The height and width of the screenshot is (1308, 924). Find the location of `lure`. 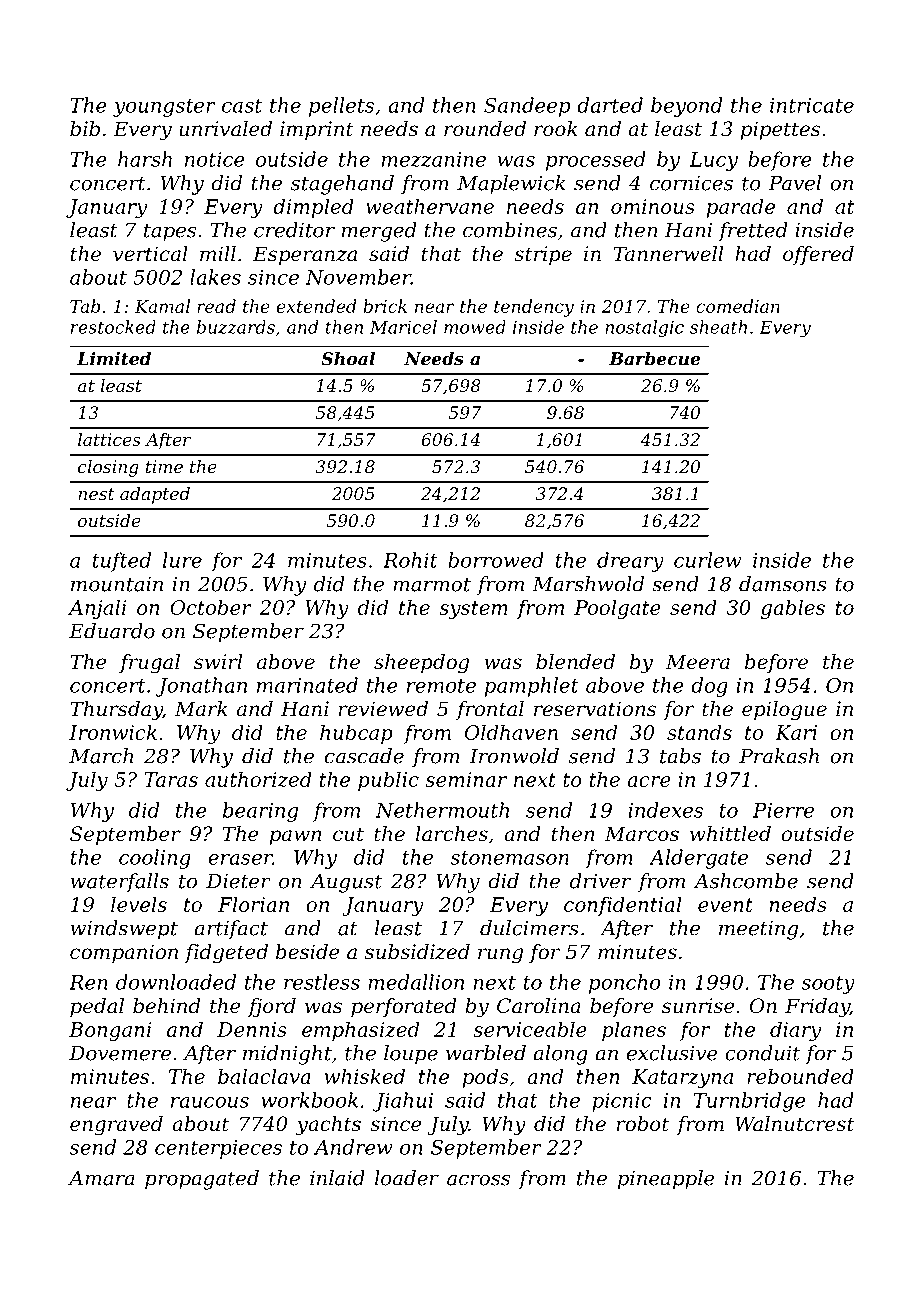

lure is located at coordinates (182, 560).
